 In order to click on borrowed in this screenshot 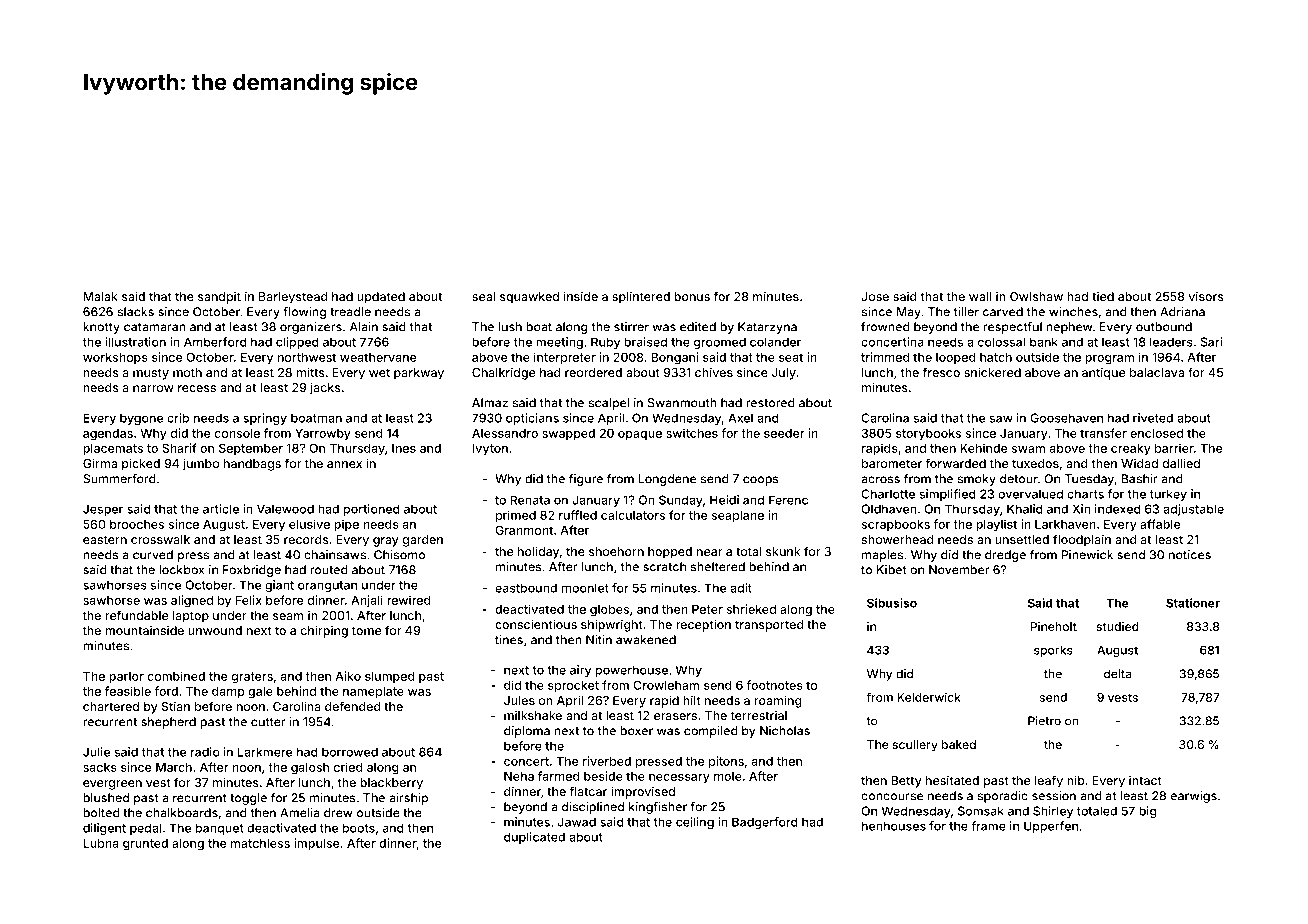, I will do `click(350, 752)`.
